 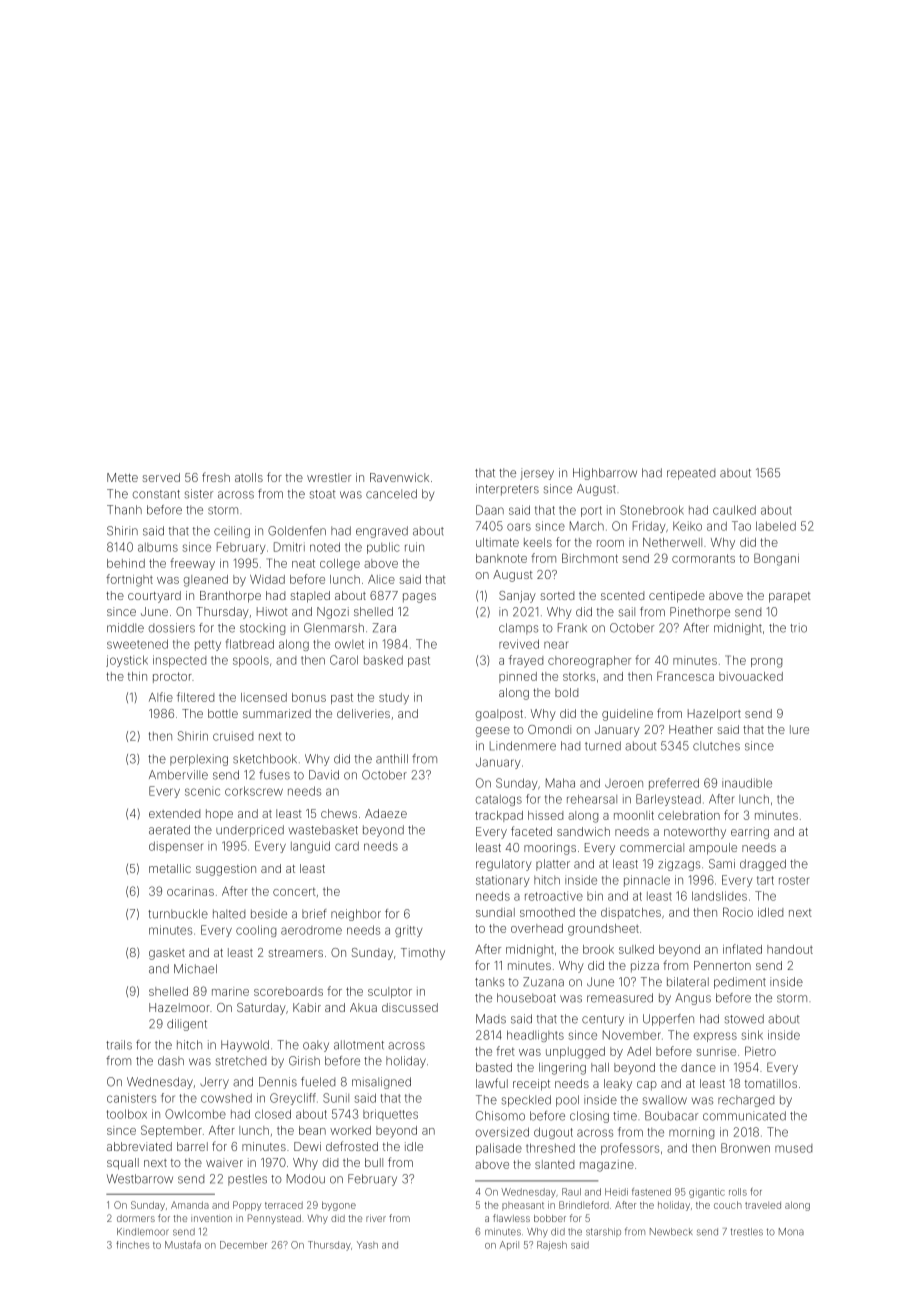 I want to click on pinned, so click(x=518, y=677).
